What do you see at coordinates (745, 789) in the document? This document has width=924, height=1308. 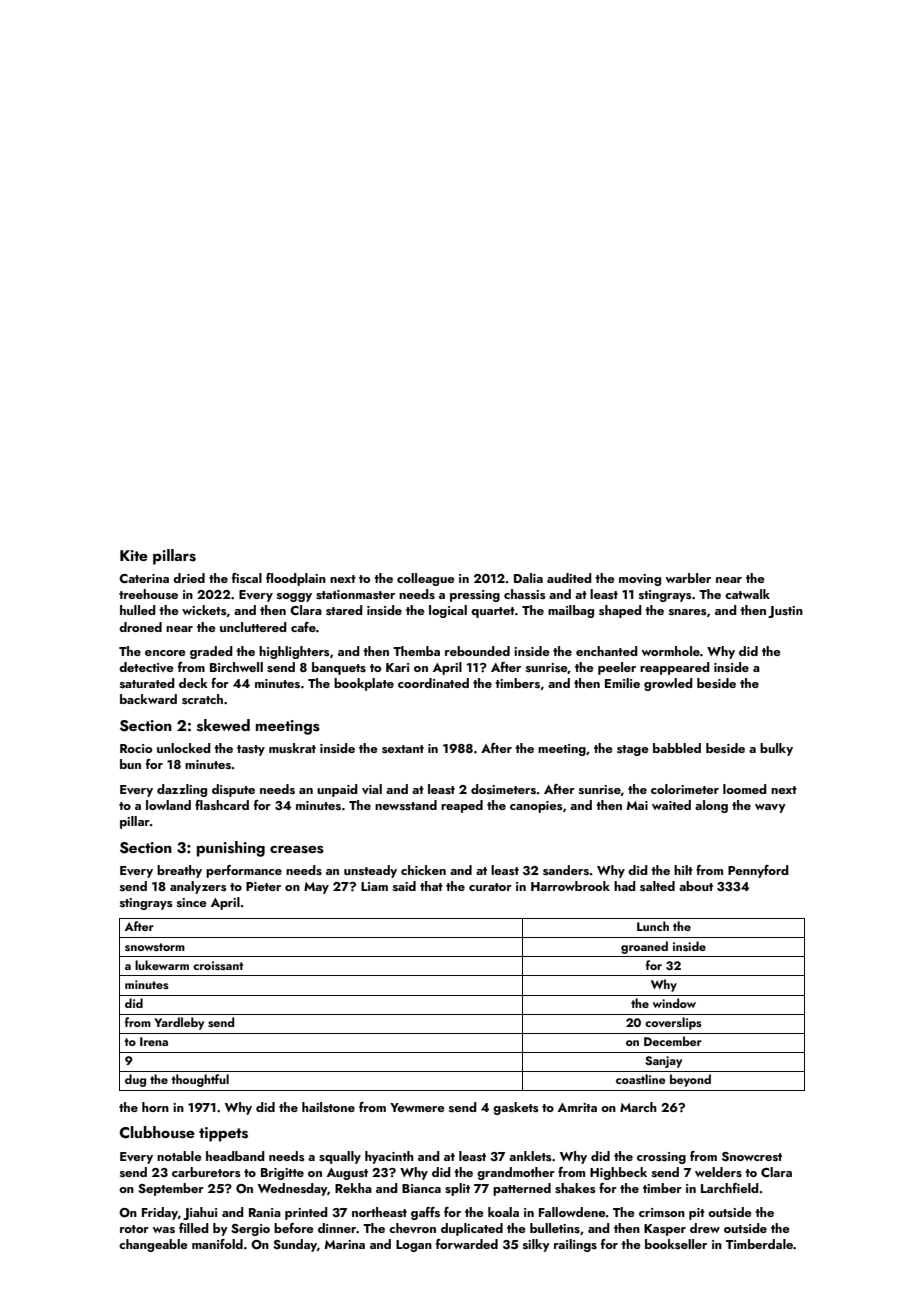 I see `loomed` at bounding box center [745, 789].
